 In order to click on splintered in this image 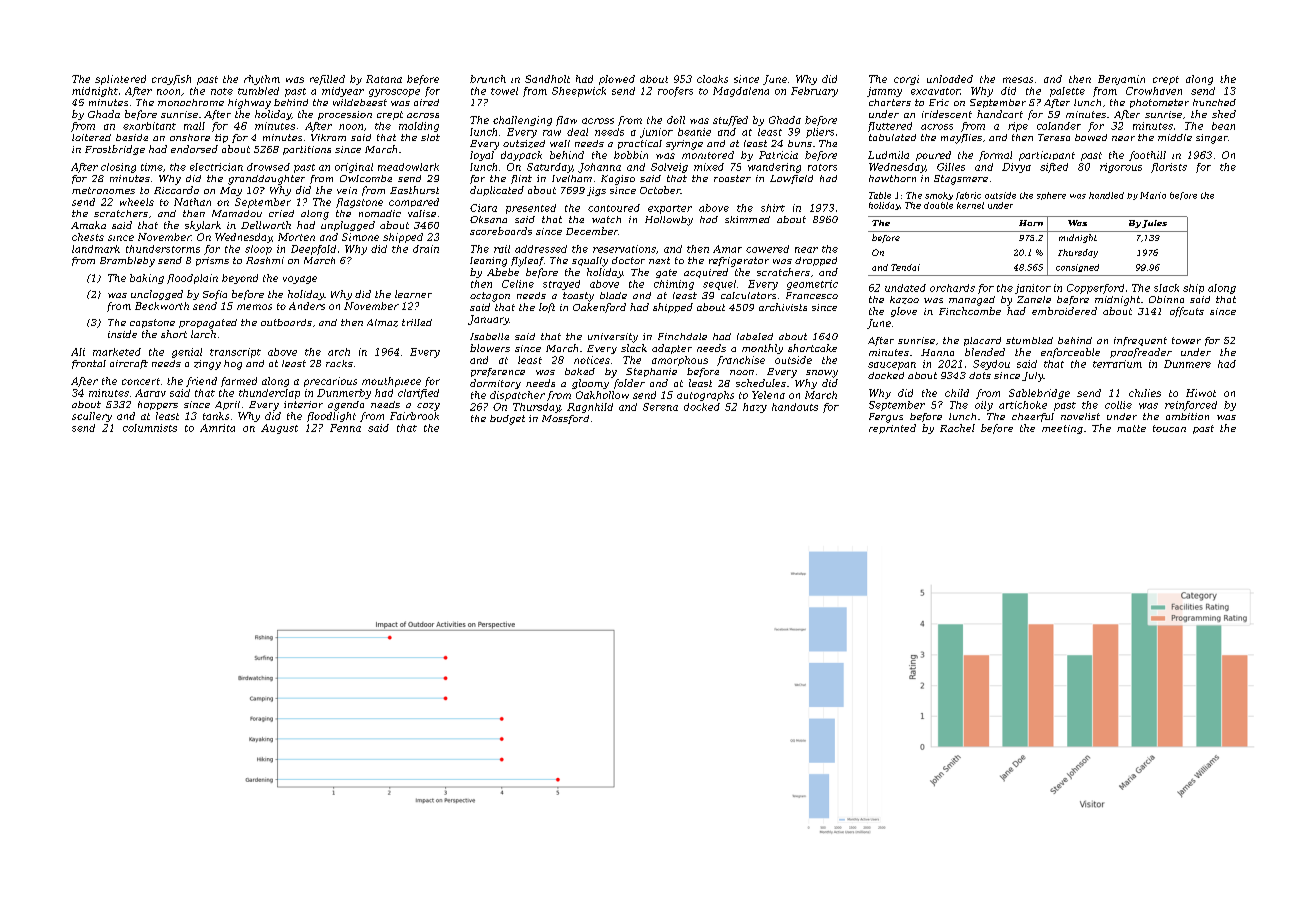, I will do `click(120, 80)`.
